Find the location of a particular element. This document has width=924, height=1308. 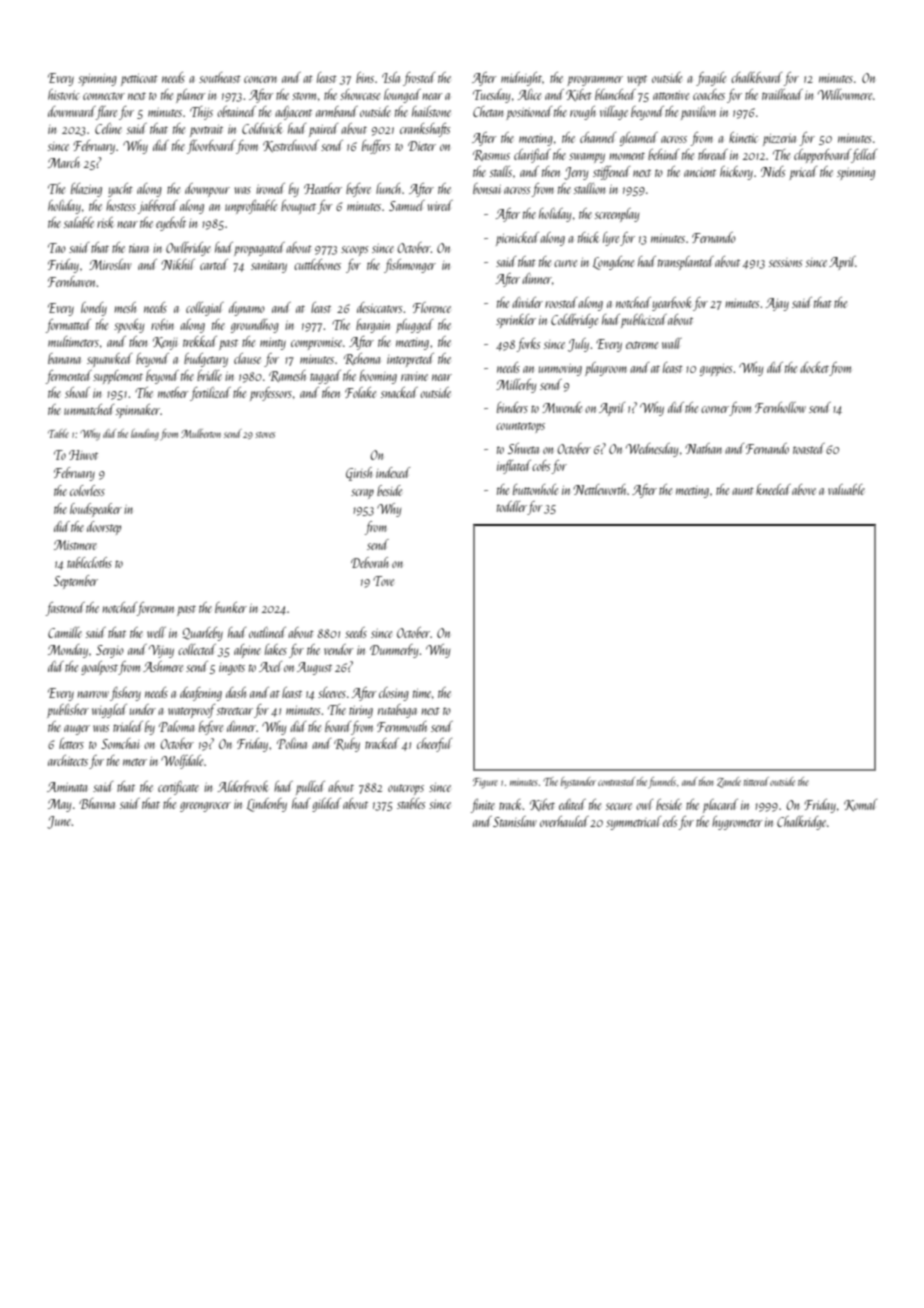

Somchai is located at coordinates (120, 743).
